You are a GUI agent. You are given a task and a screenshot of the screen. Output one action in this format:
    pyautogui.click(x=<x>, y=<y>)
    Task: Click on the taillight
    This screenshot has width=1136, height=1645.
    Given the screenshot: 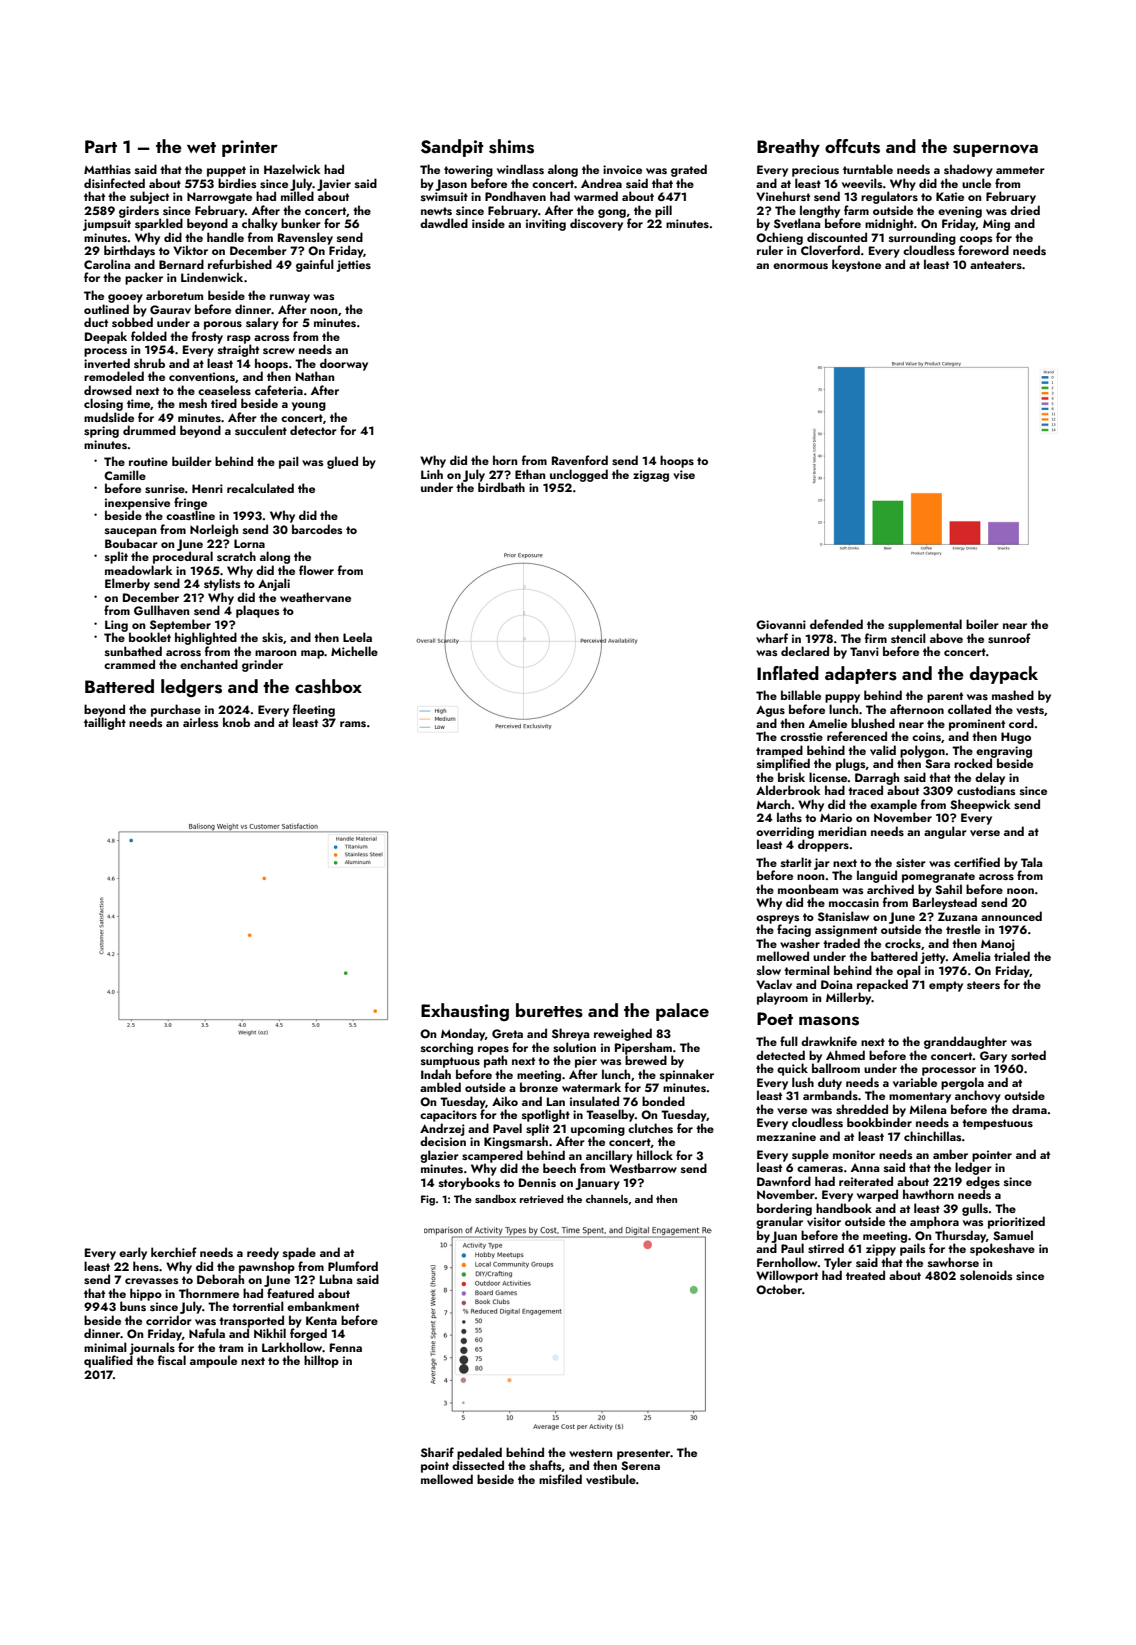 What is the action you would take?
    pyautogui.click(x=105, y=723)
